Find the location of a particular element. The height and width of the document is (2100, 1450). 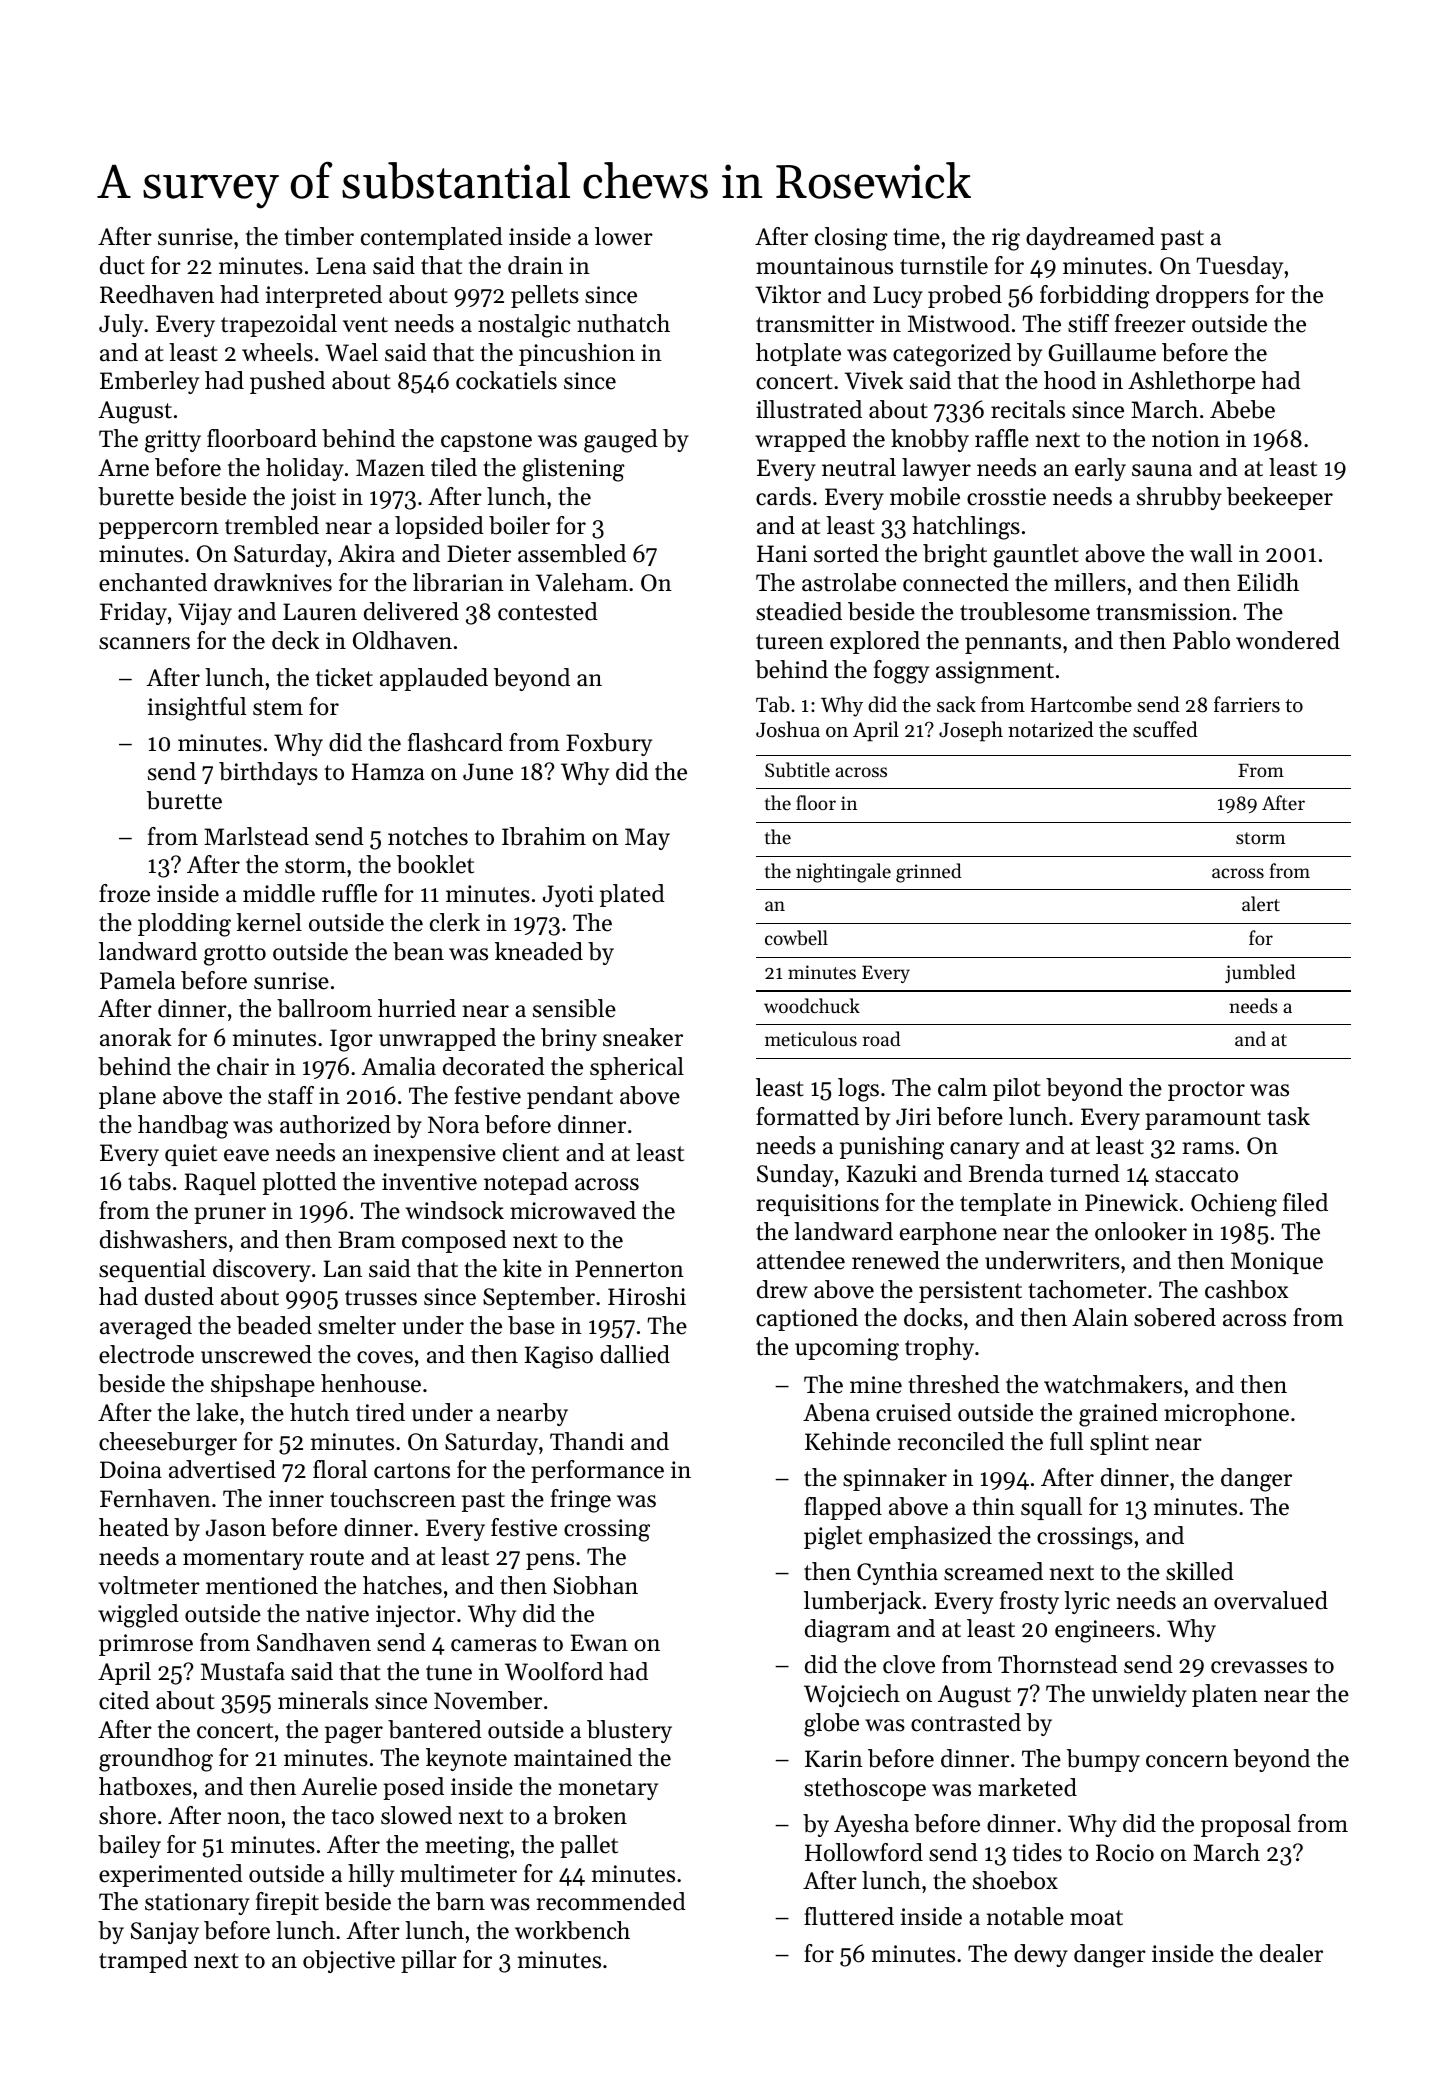

Ewan is located at coordinates (599, 1642).
